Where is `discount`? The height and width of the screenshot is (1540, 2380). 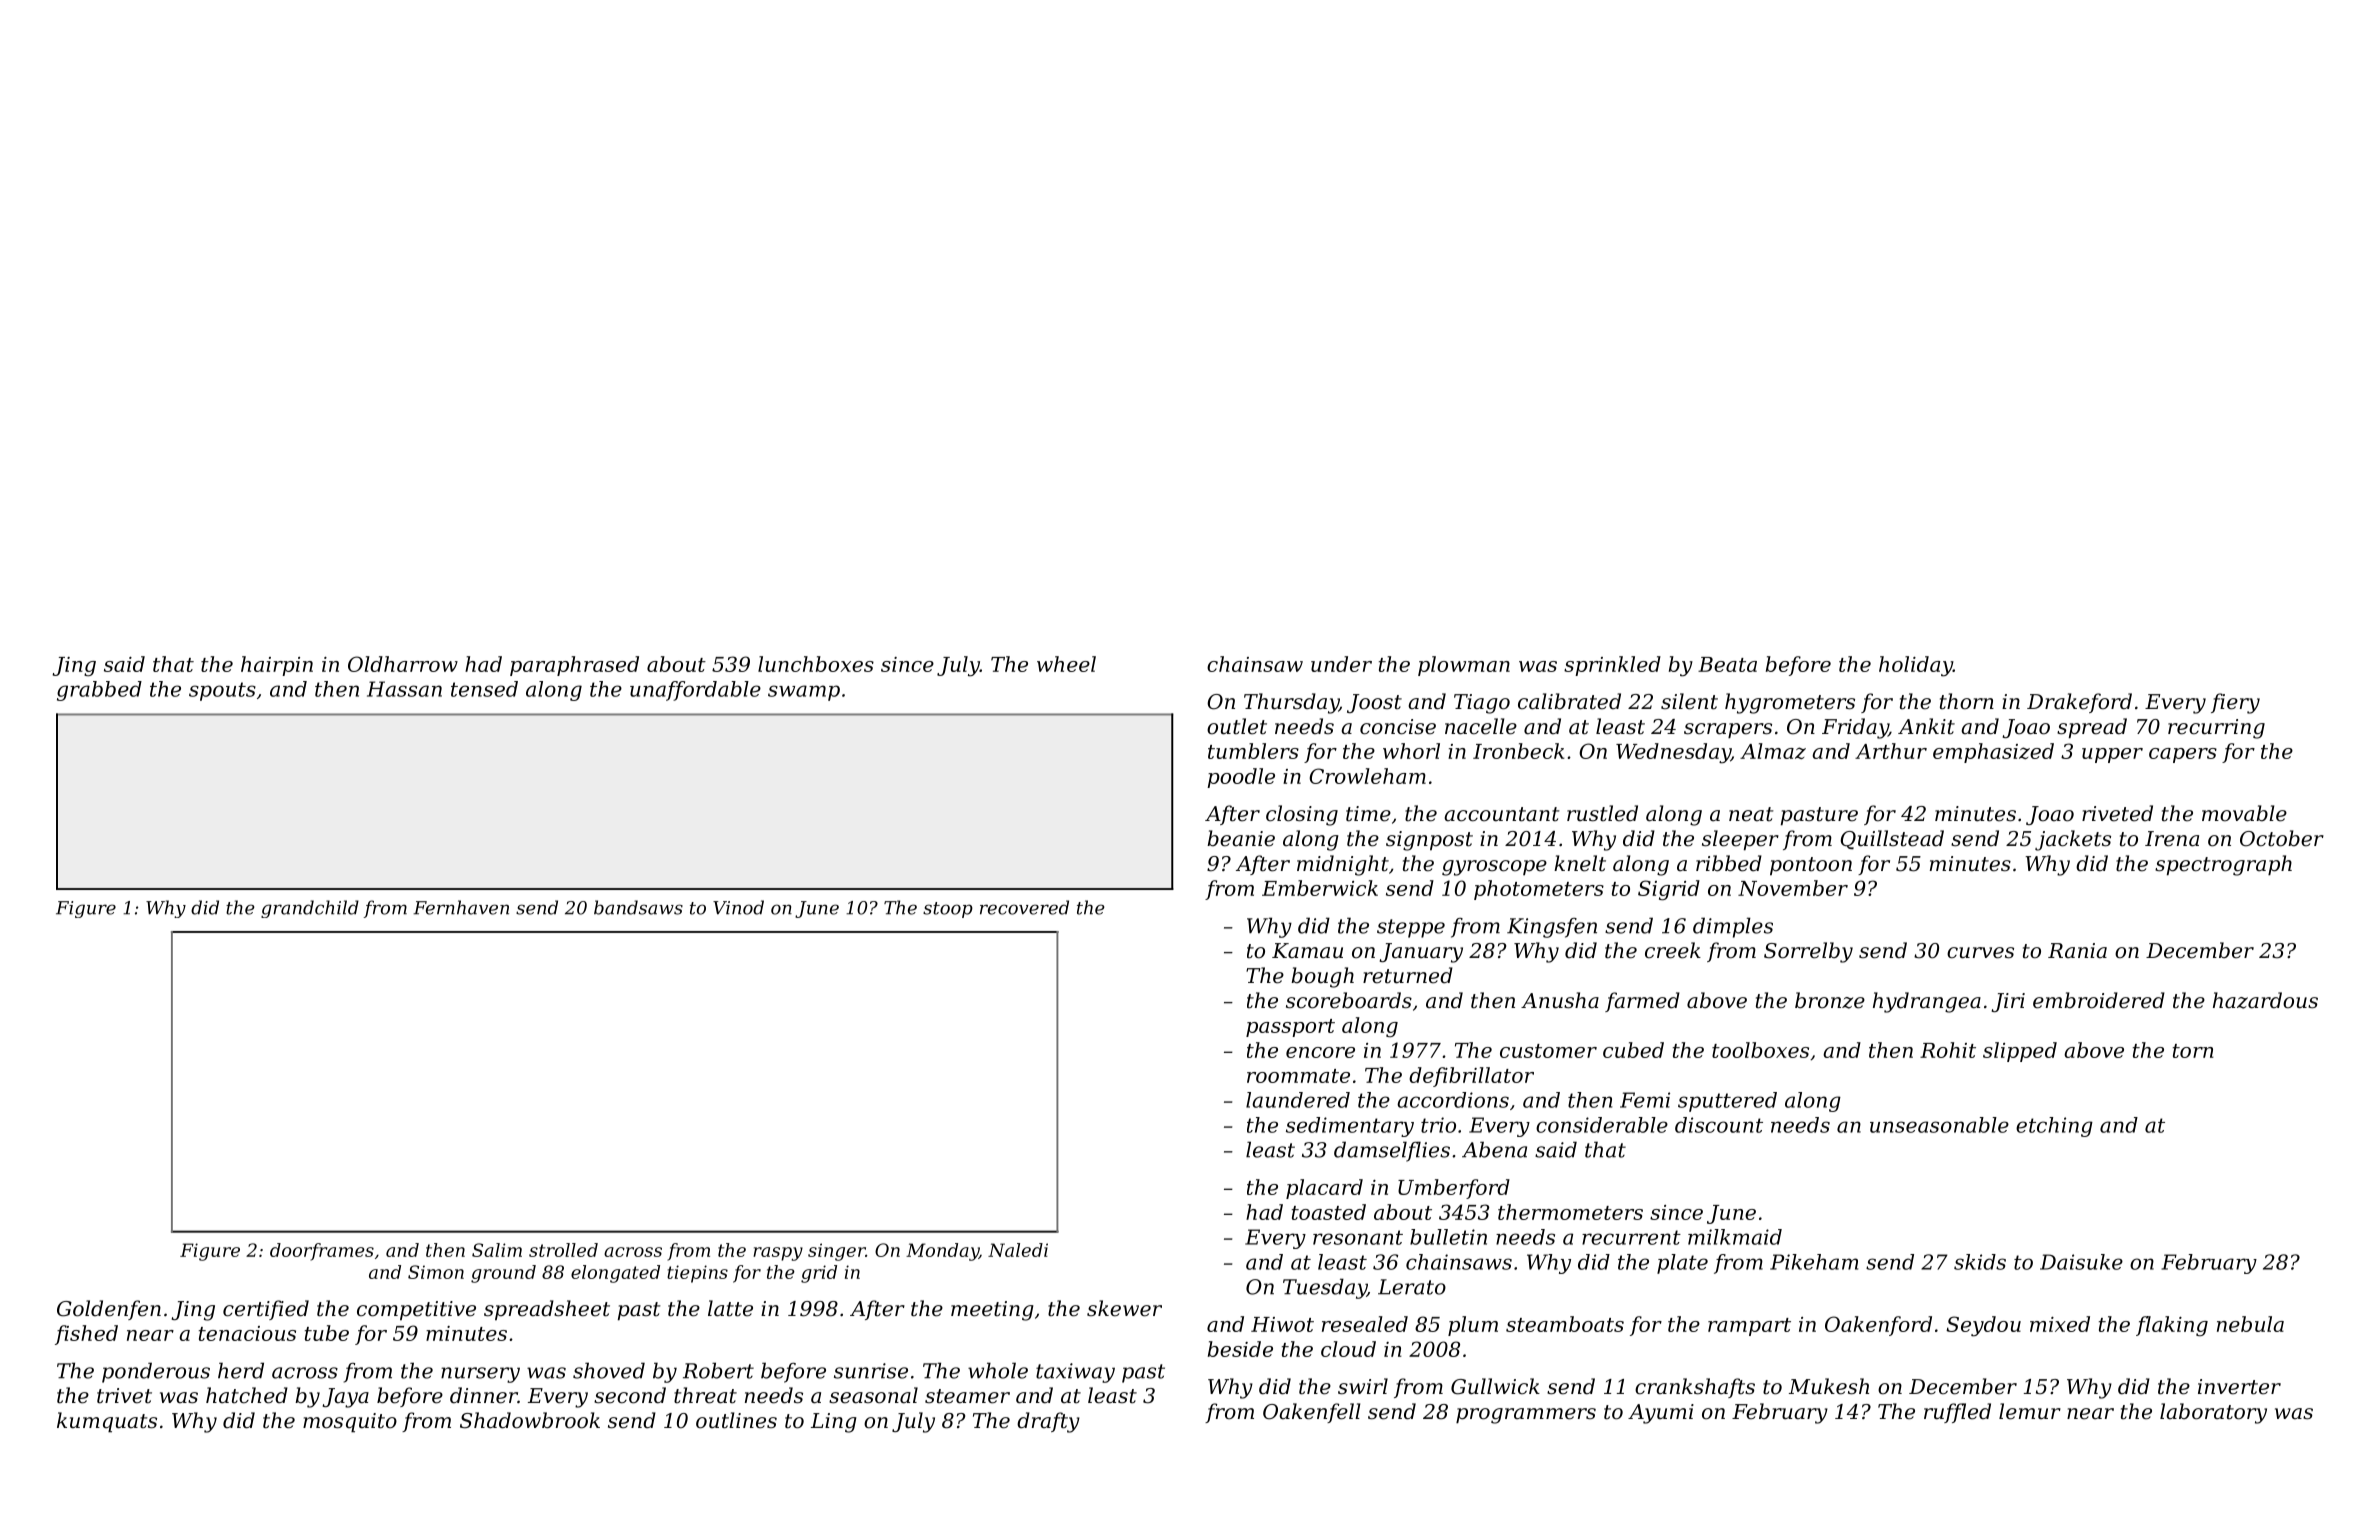 discount is located at coordinates (1719, 1125).
